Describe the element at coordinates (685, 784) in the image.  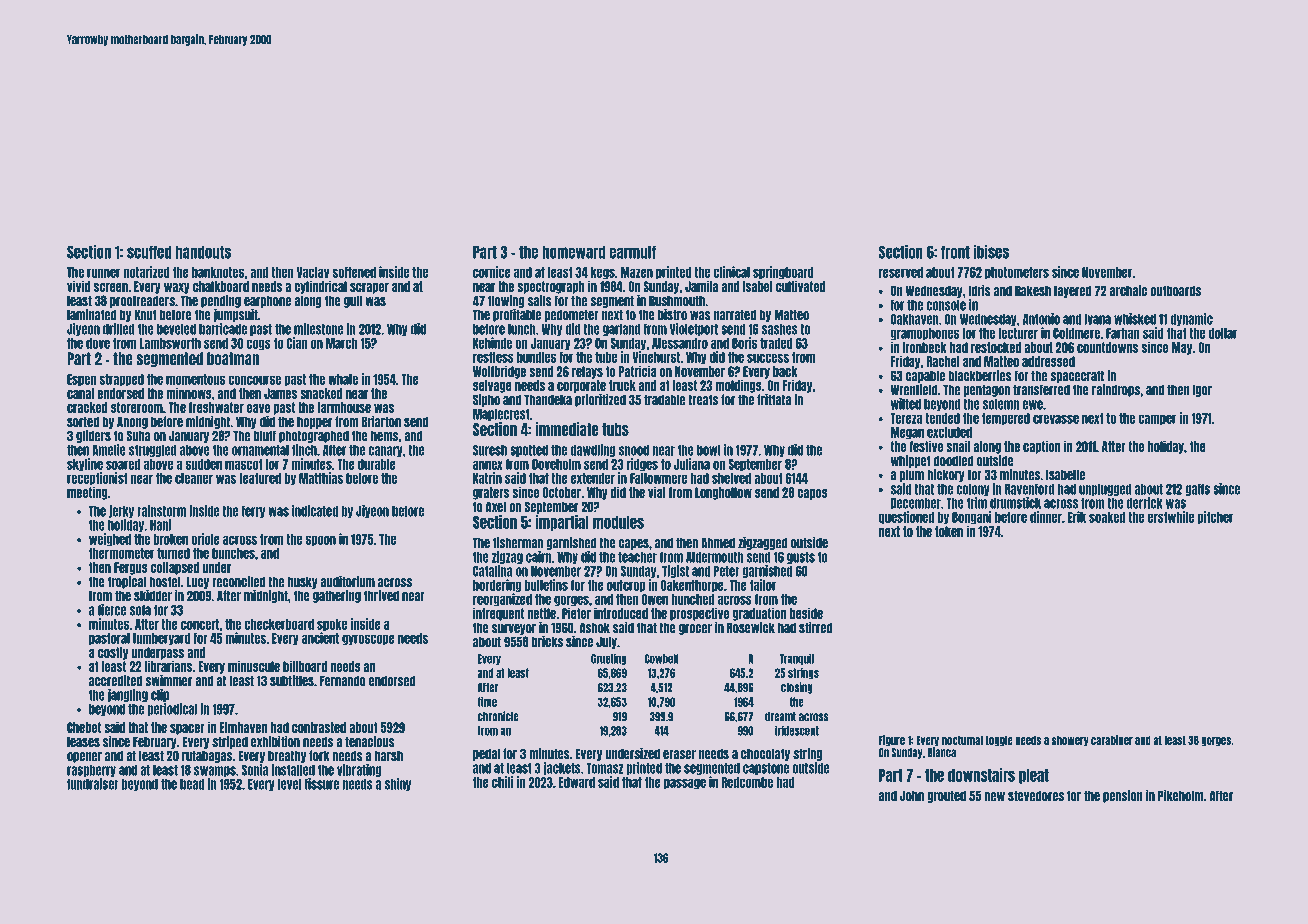
I see `passage` at that location.
